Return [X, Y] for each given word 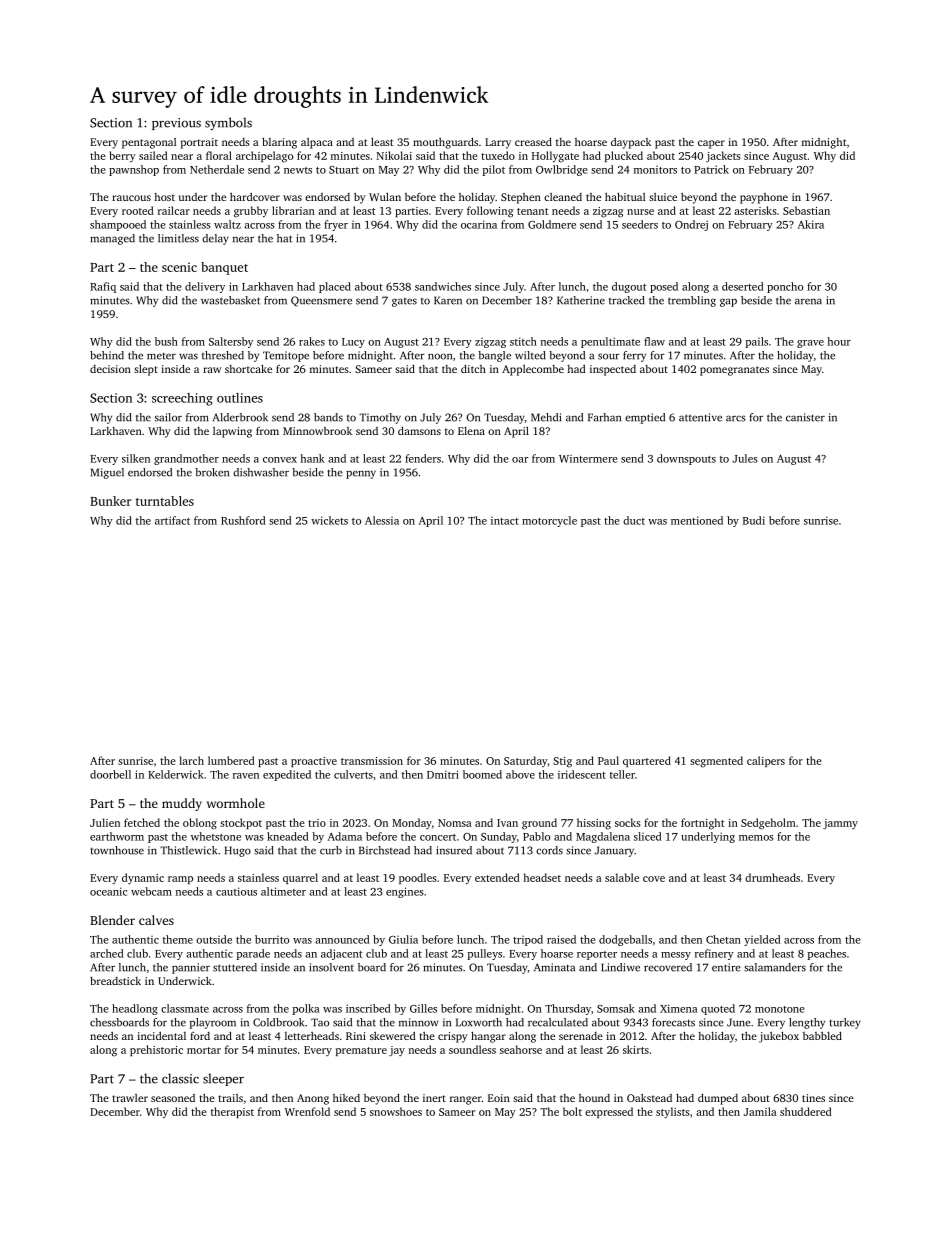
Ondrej [691, 225]
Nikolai [394, 155]
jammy [840, 824]
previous [176, 124]
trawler [130, 1098]
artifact [172, 520]
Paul [608, 760]
